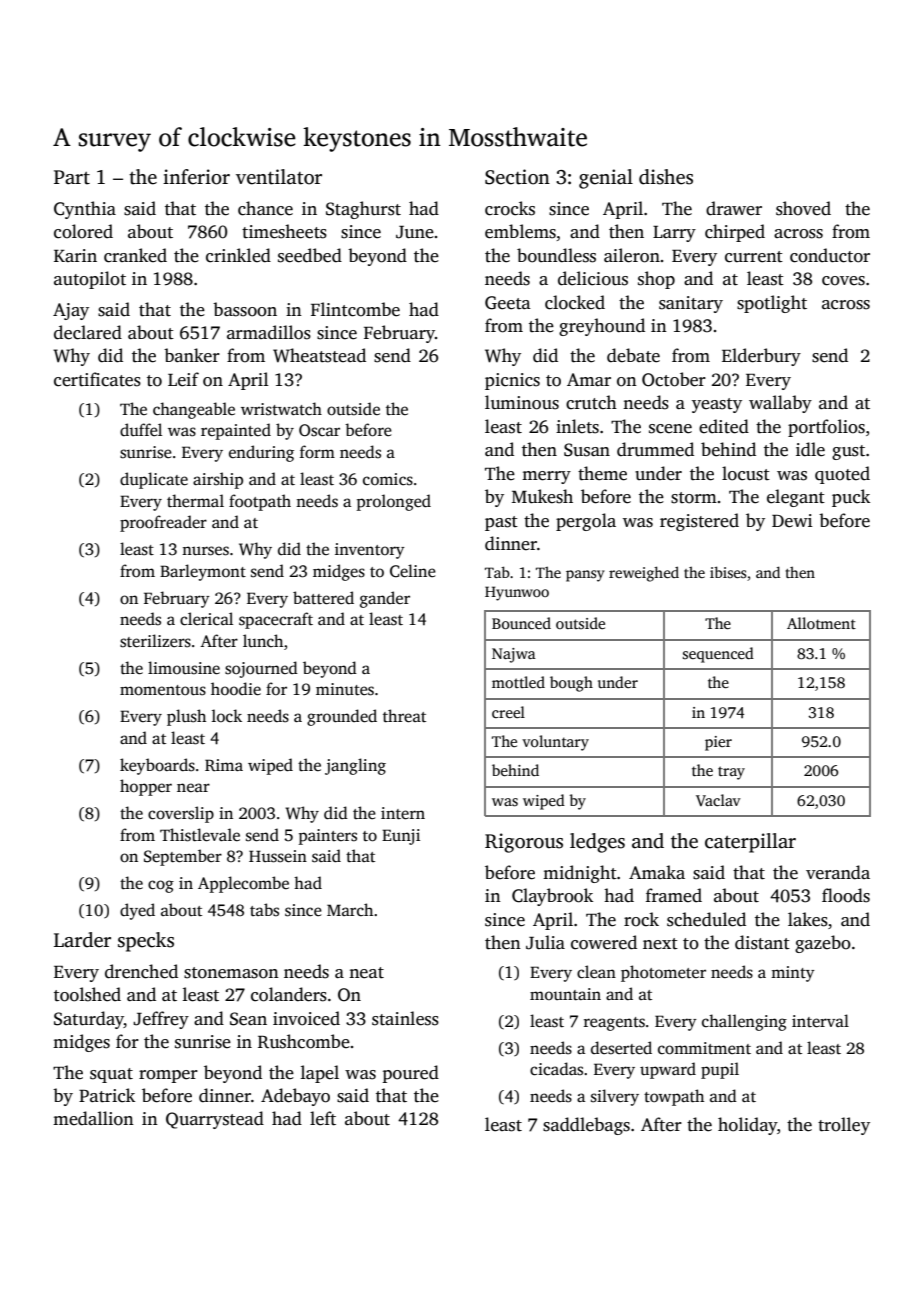  Describe the element at coordinates (517, 177) in the screenshot. I see `Section` at that location.
